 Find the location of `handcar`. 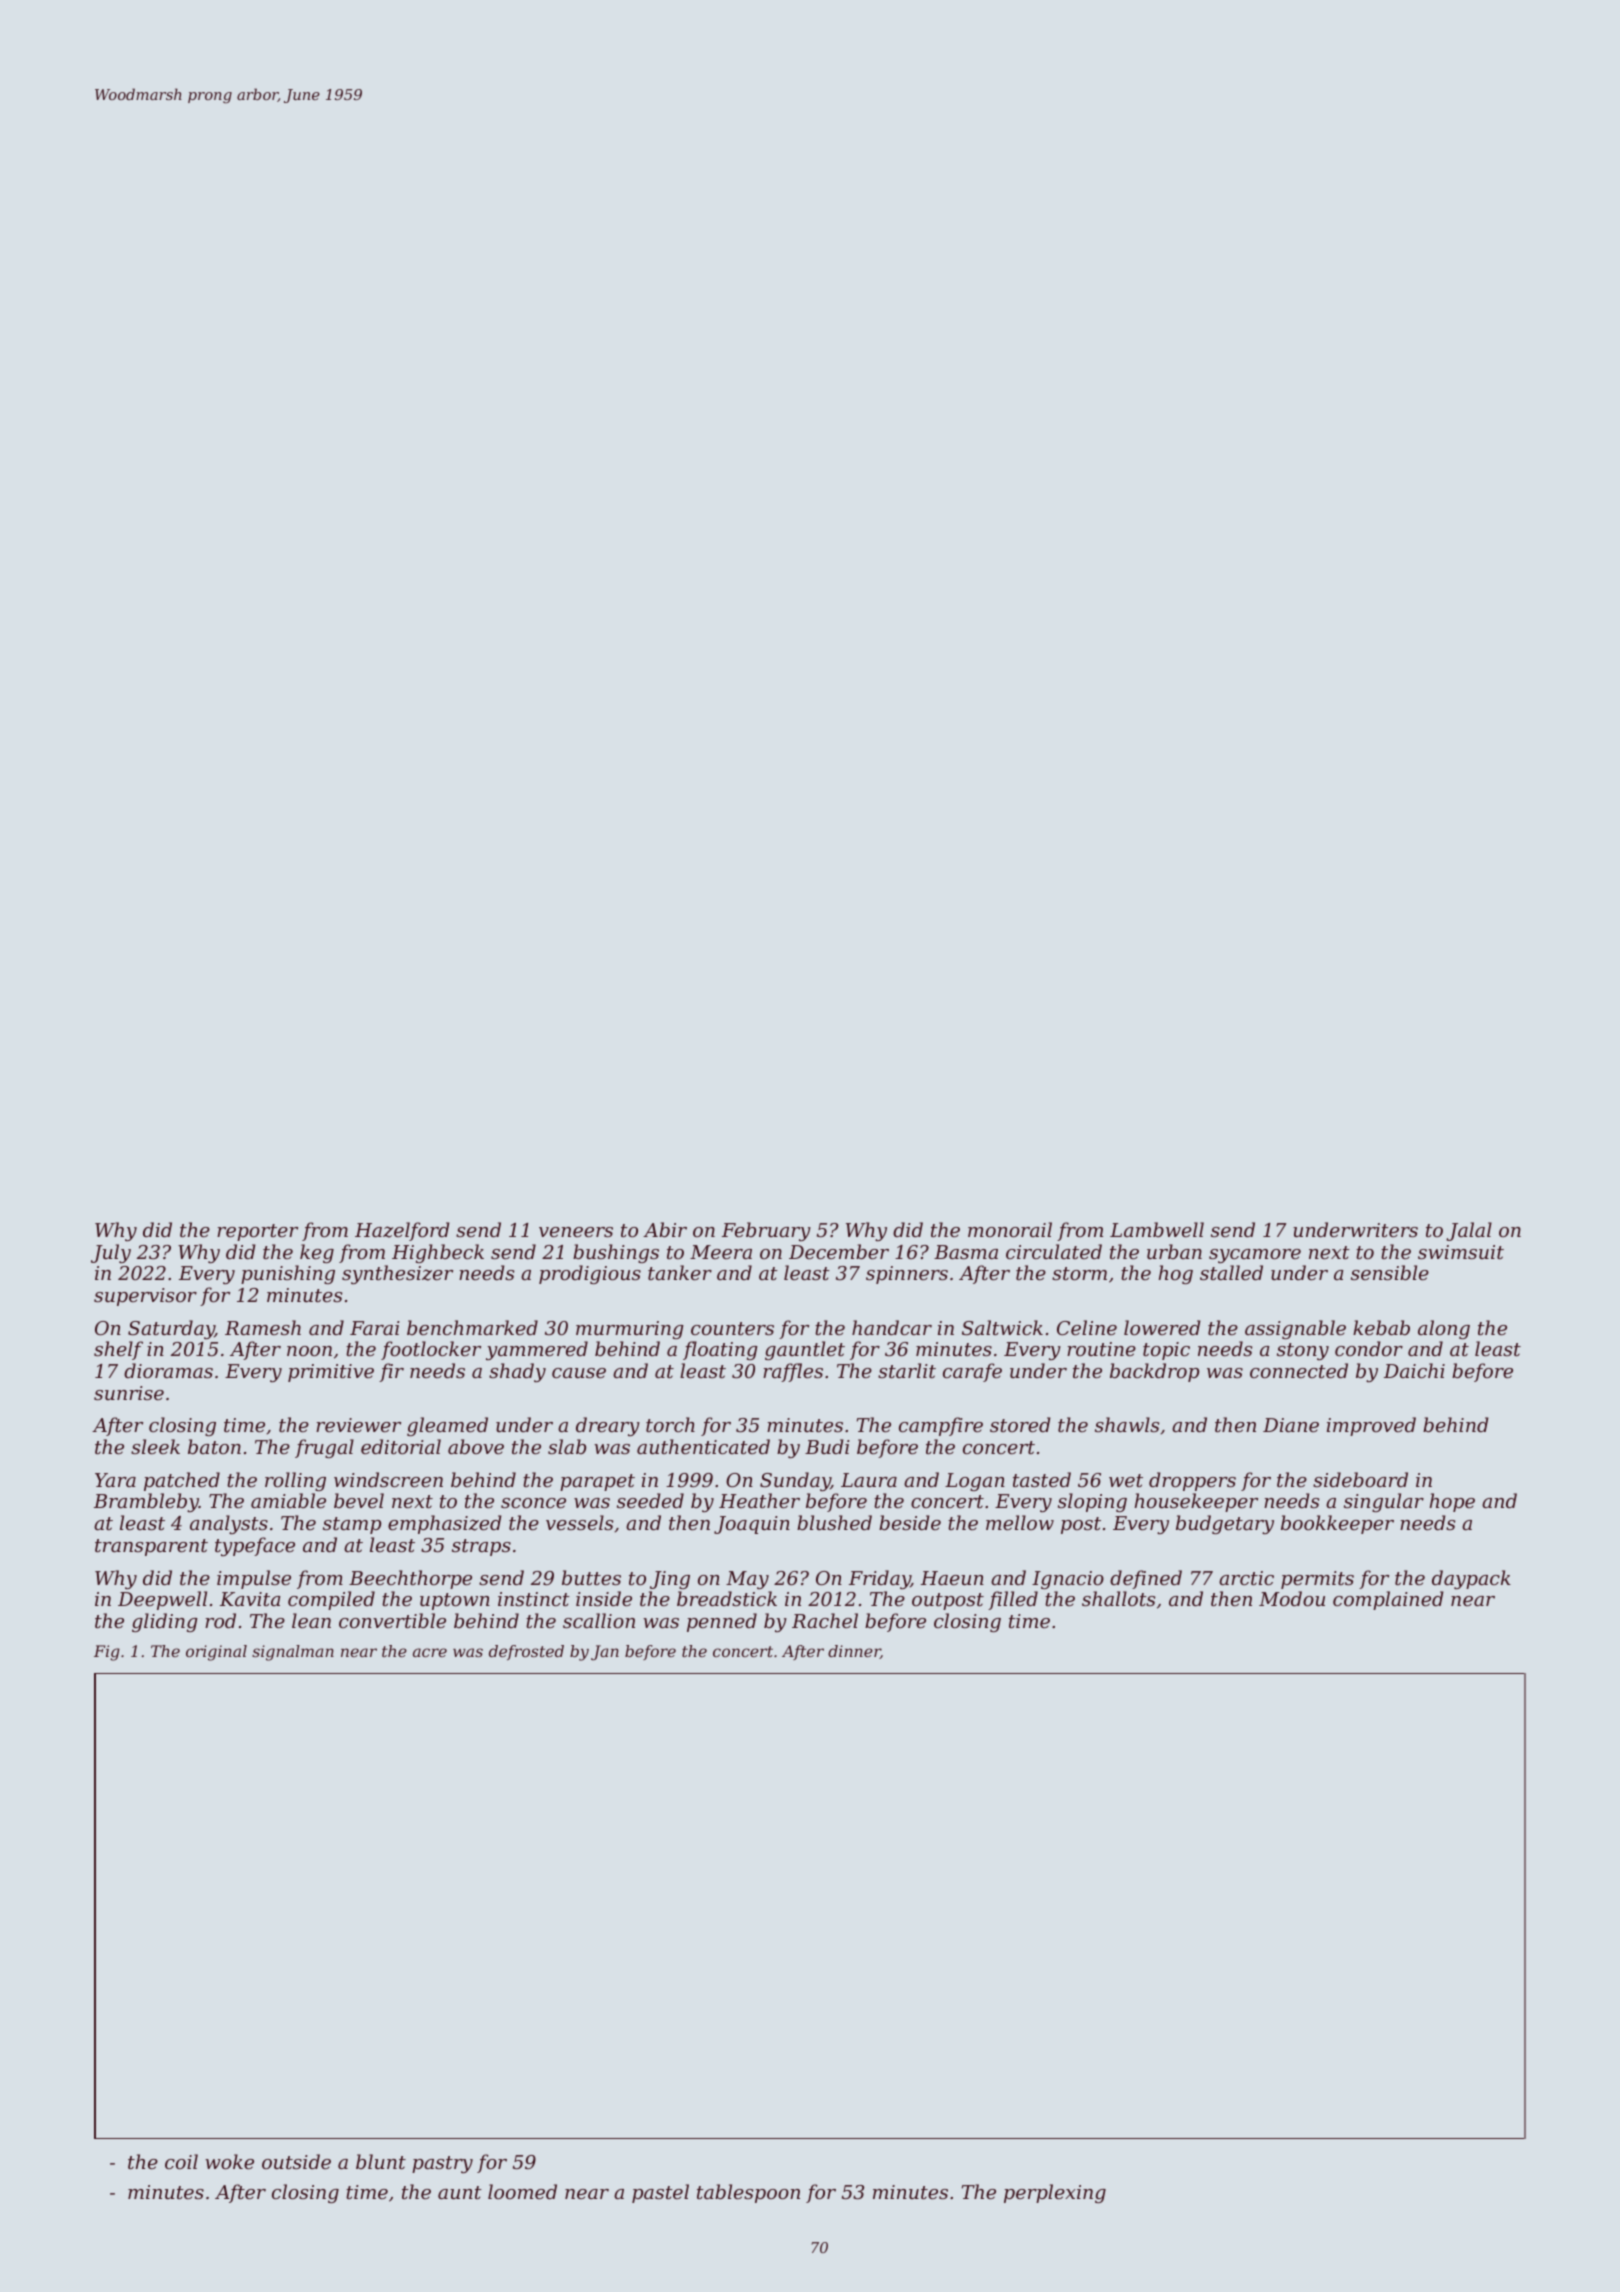

handcar is located at coordinates (892, 1327).
